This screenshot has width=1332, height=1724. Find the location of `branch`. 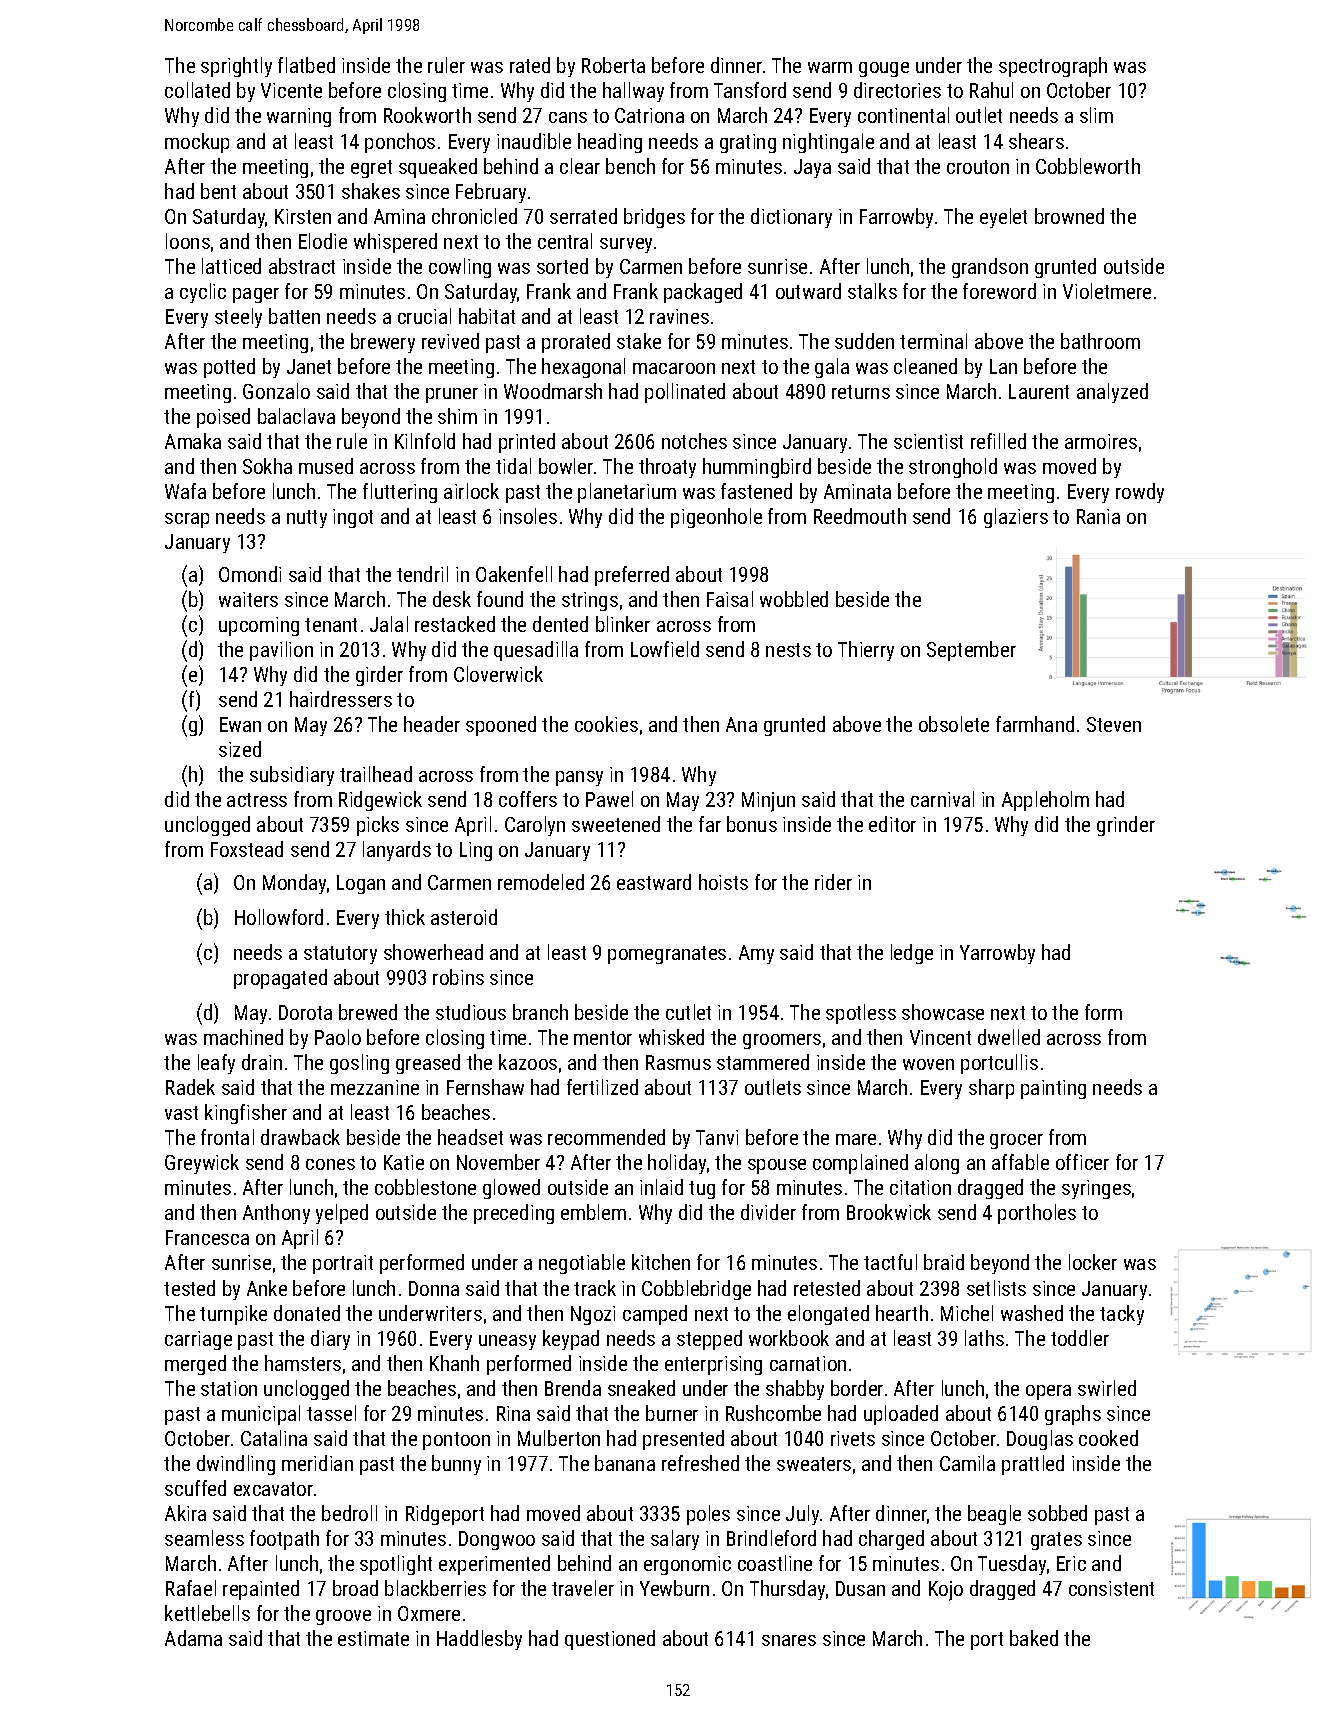

branch is located at coordinates (540, 1012).
